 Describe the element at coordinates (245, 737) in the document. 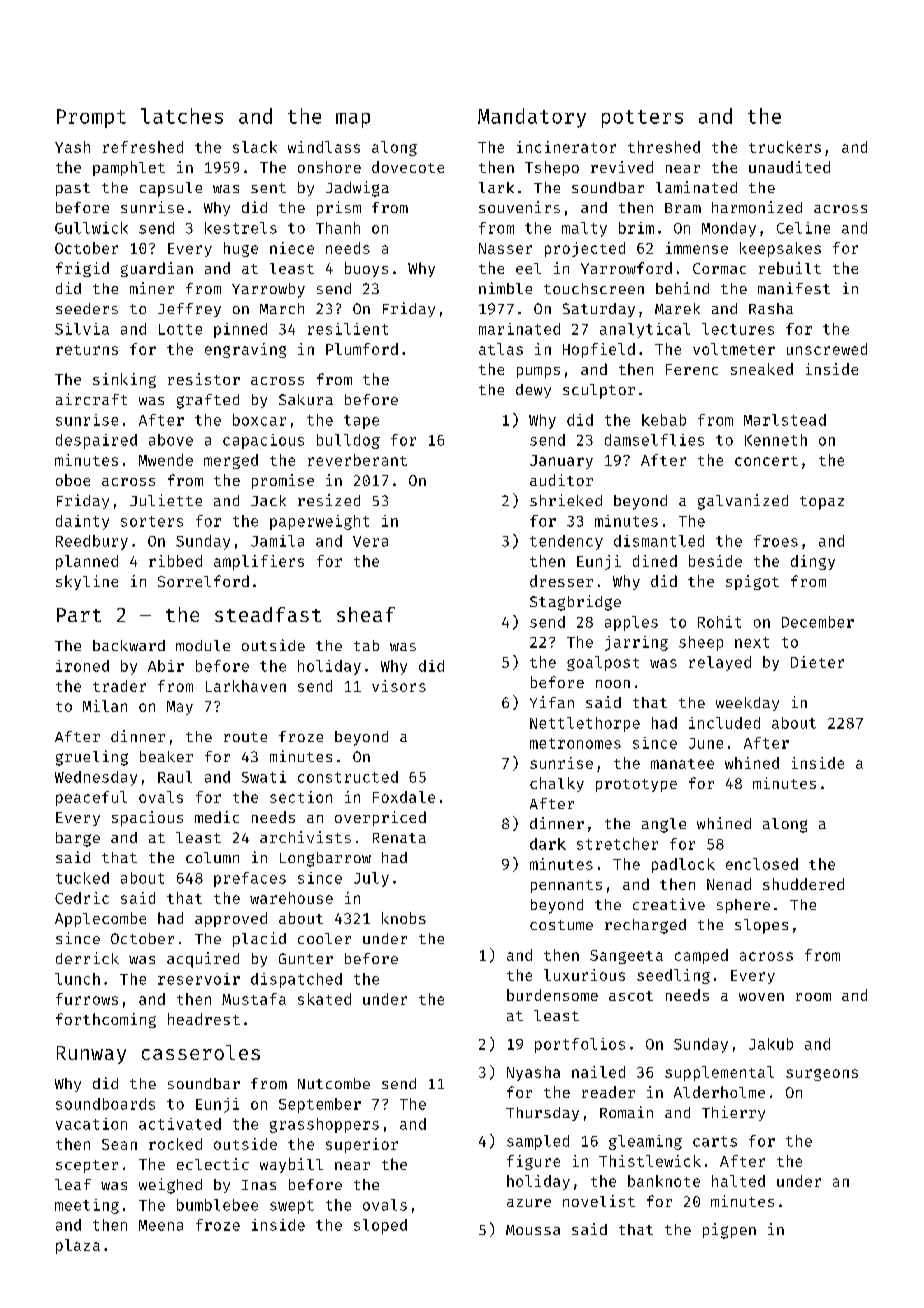

I see `route` at that location.
